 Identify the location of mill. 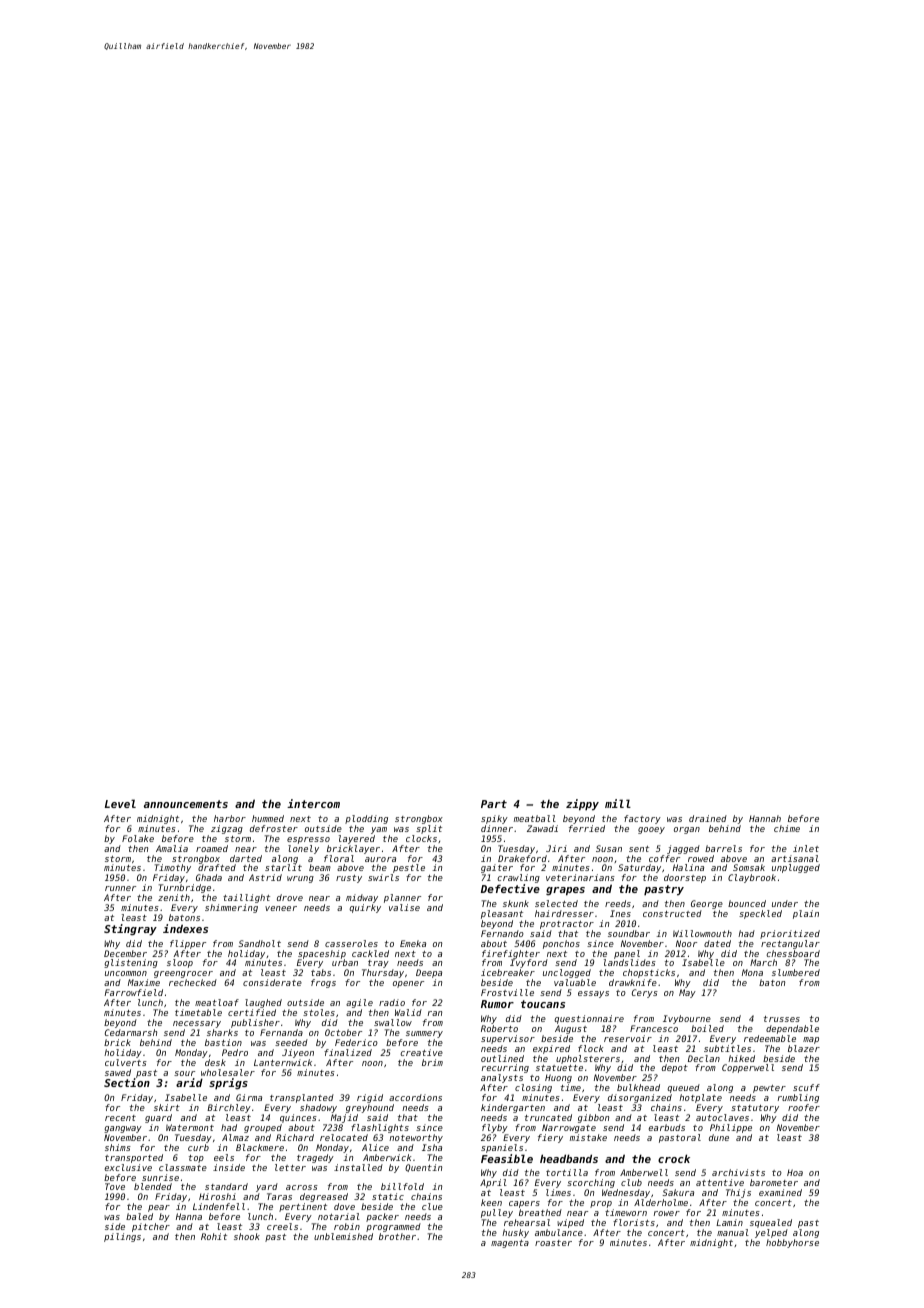
(618, 803).
